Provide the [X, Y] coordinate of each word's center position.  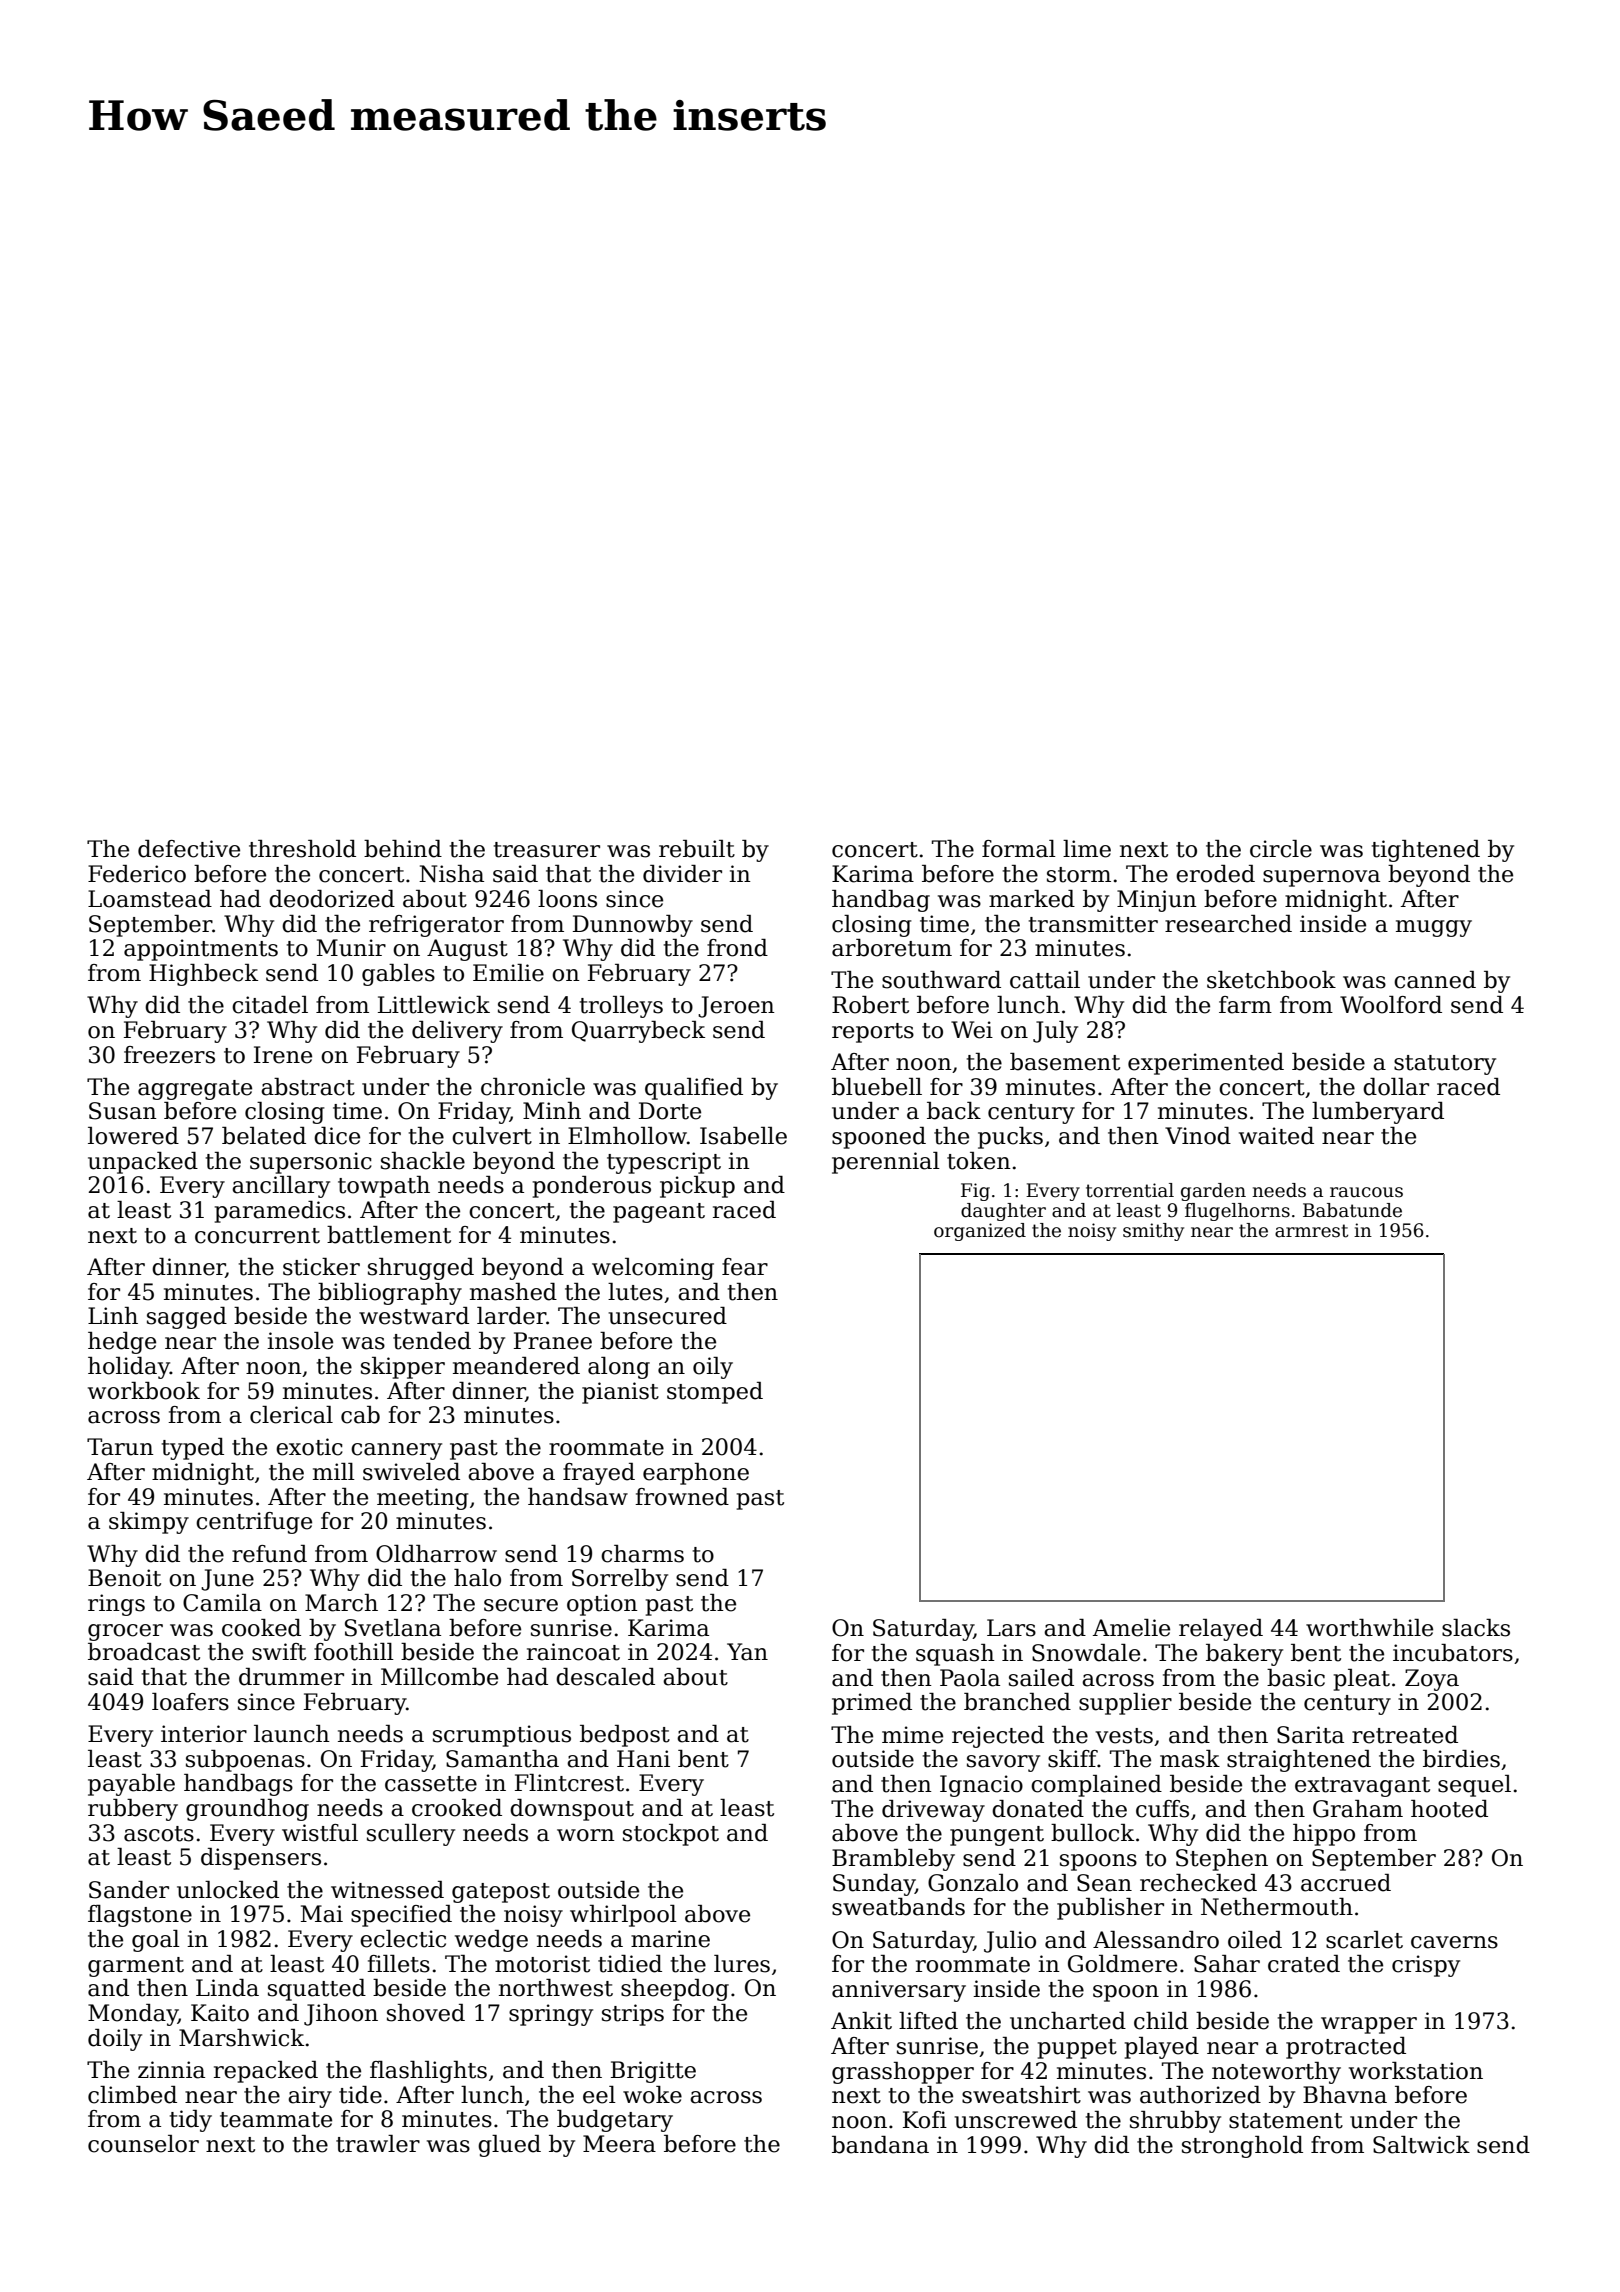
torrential [1130, 1190]
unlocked [228, 1890]
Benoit [124, 1578]
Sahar [1227, 1964]
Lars [1011, 1628]
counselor [143, 2144]
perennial [886, 1163]
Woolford [1391, 1005]
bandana [880, 2145]
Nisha [451, 874]
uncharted [1068, 2021]
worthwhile [1369, 1628]
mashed [513, 1292]
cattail [1045, 980]
